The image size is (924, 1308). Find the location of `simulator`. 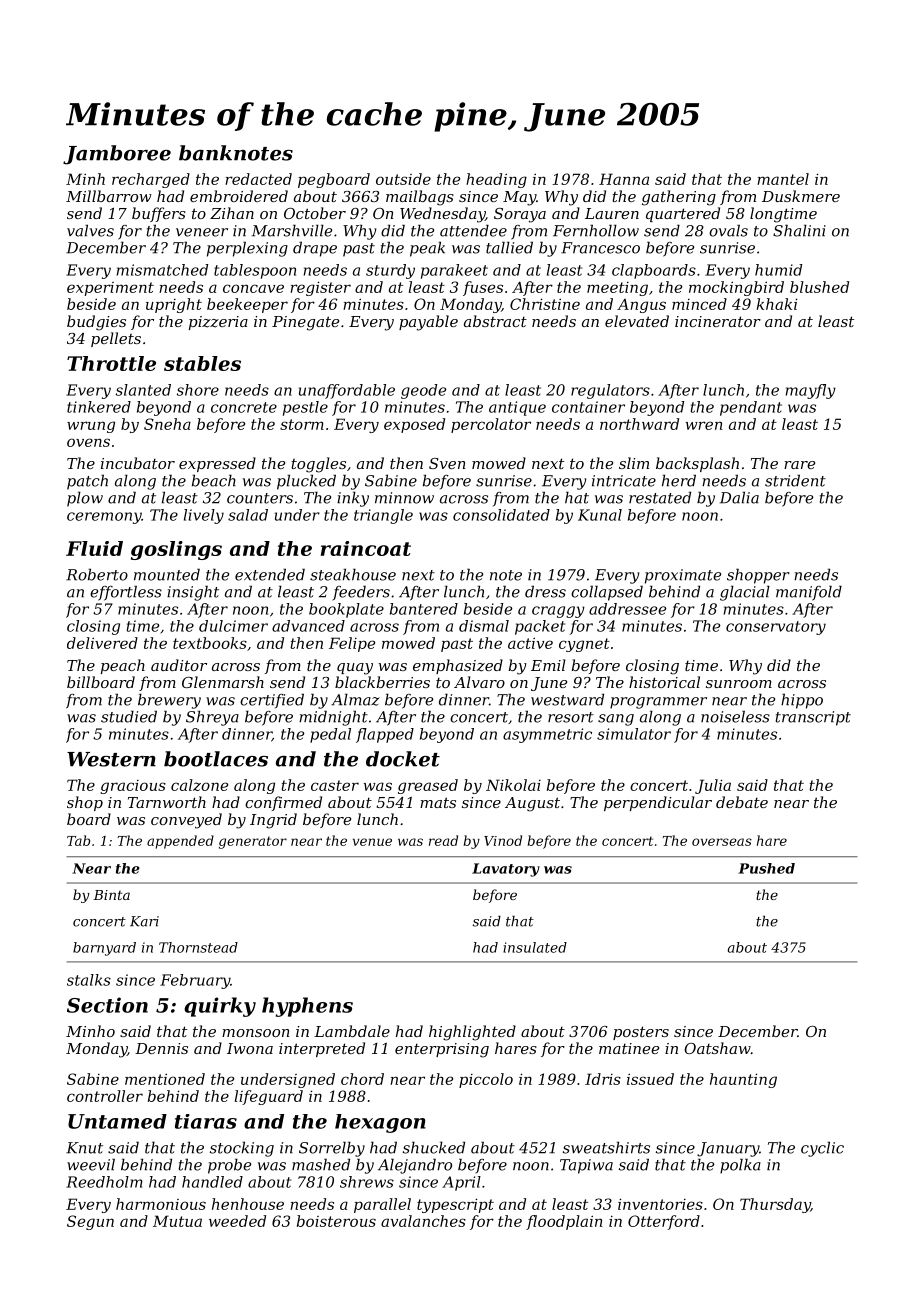

simulator is located at coordinates (634, 734).
